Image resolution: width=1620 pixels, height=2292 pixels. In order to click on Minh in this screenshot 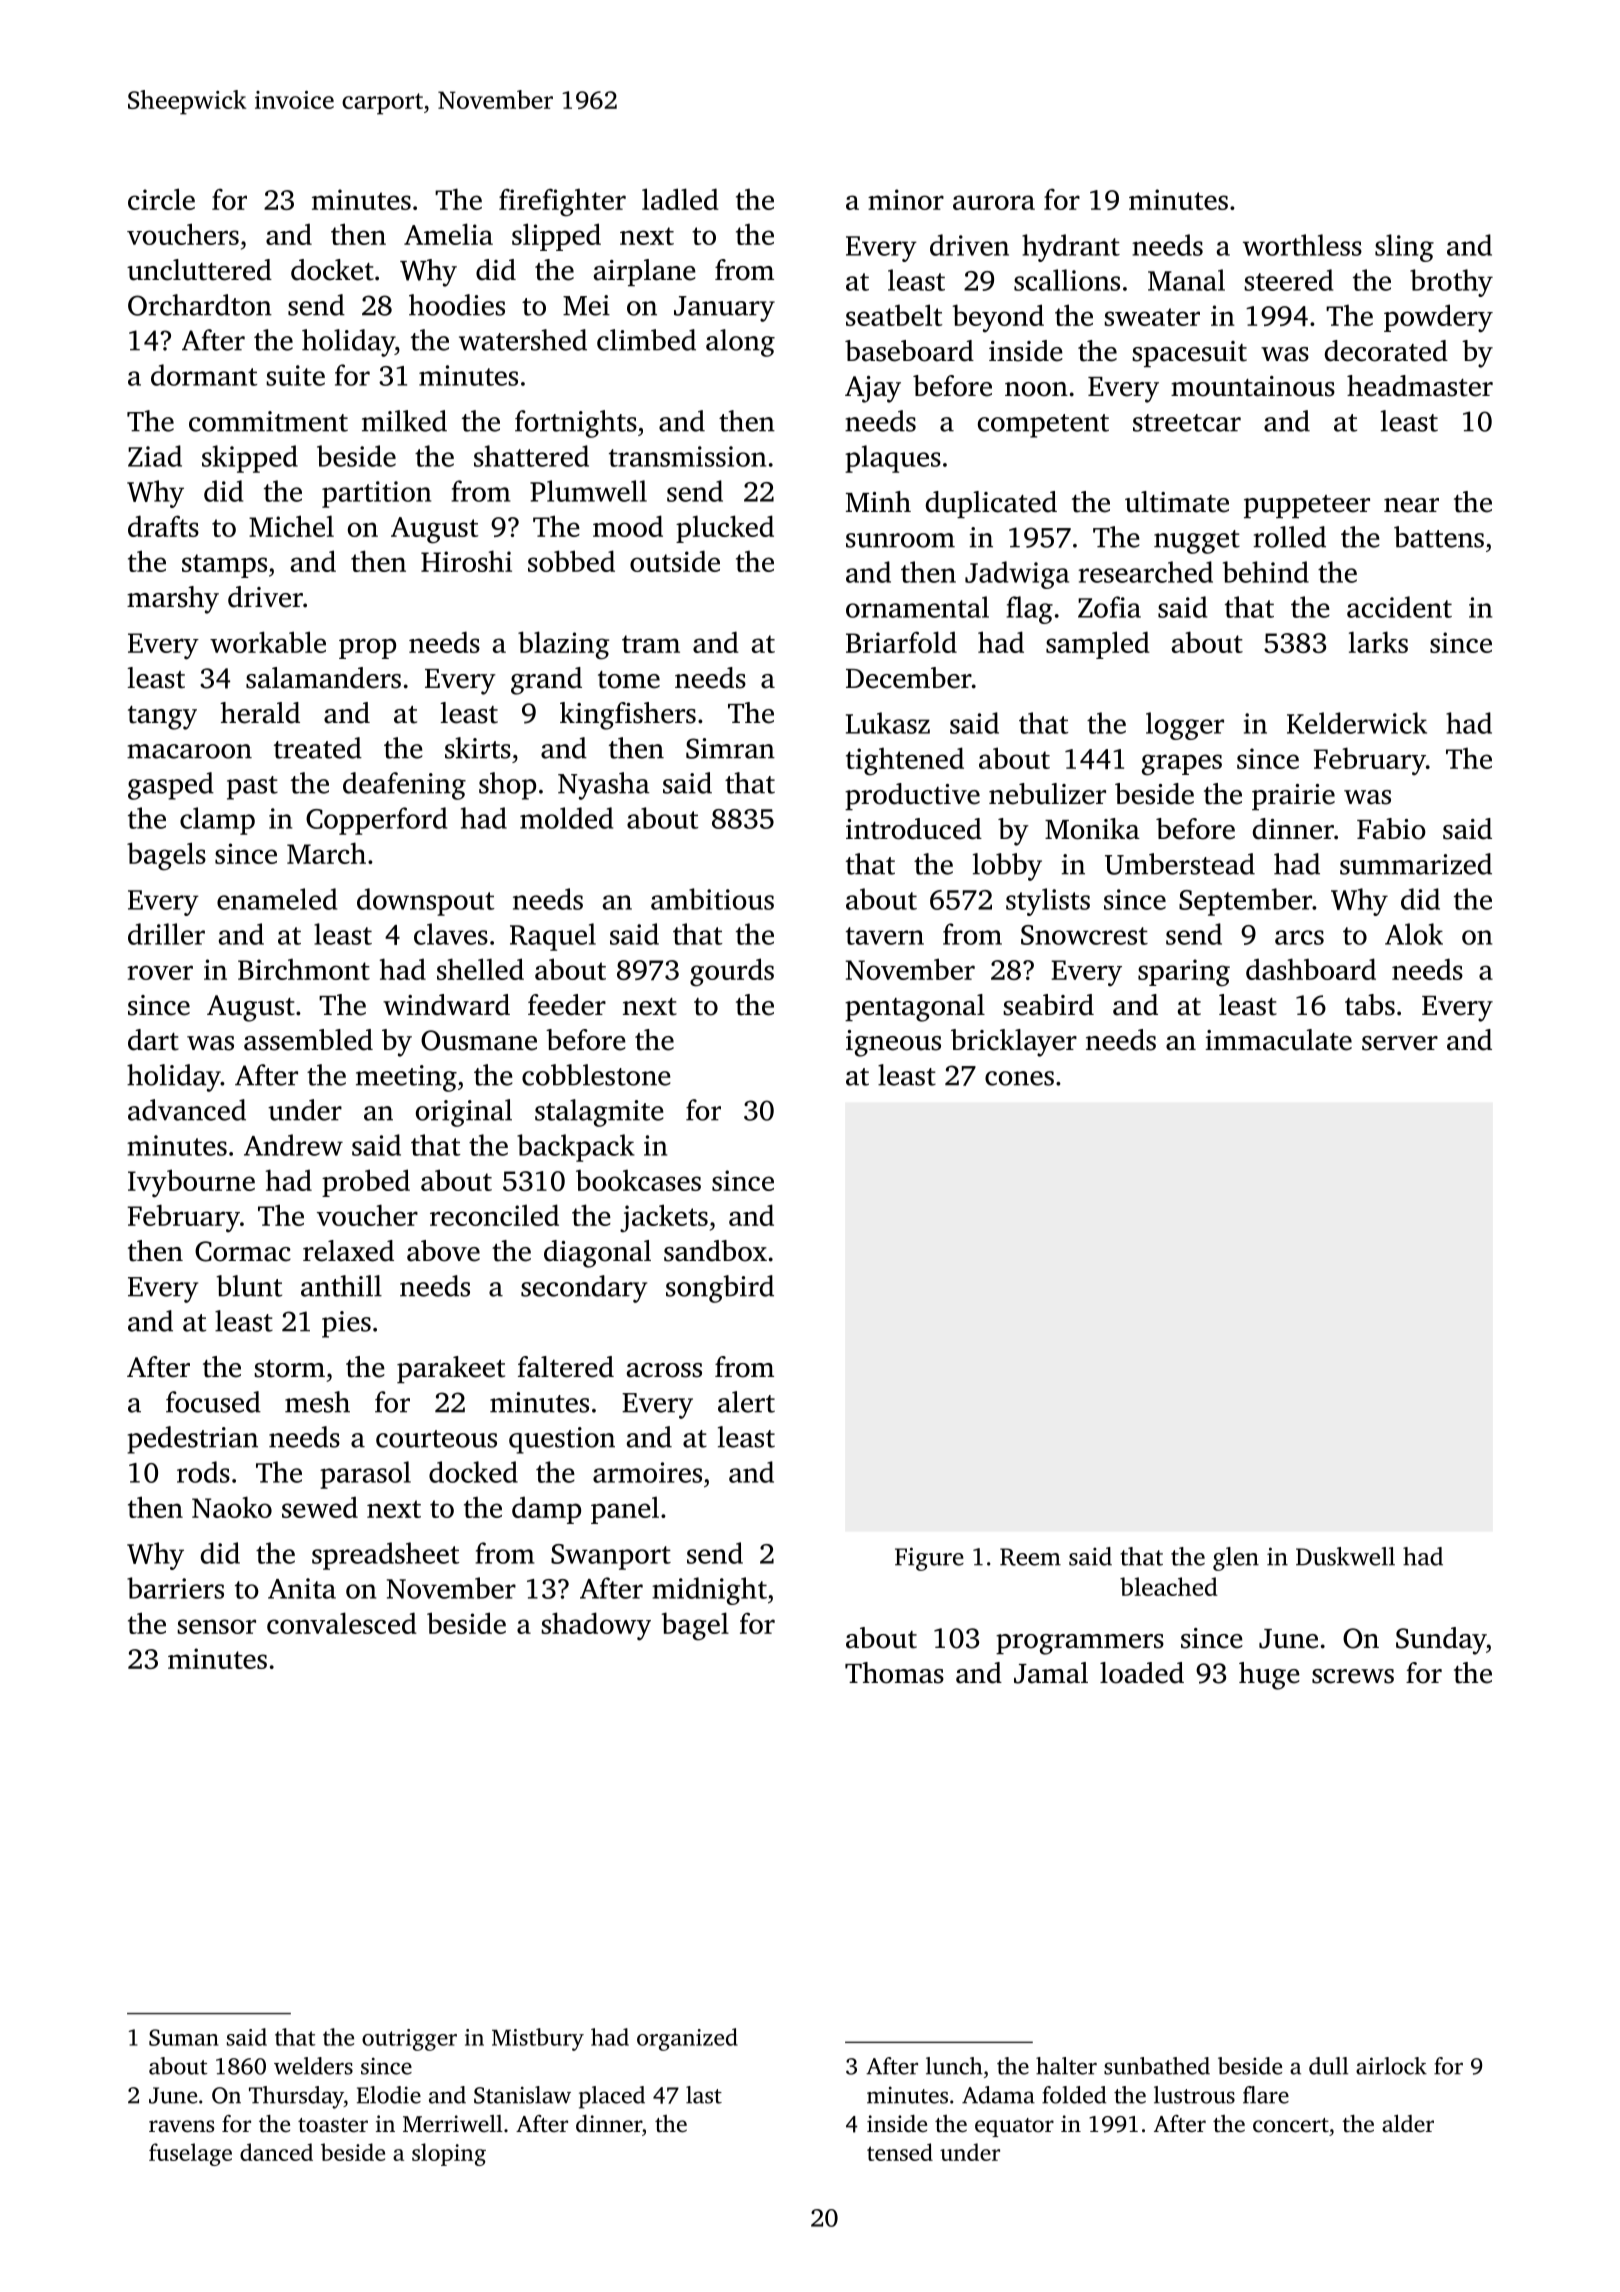, I will do `click(878, 501)`.
